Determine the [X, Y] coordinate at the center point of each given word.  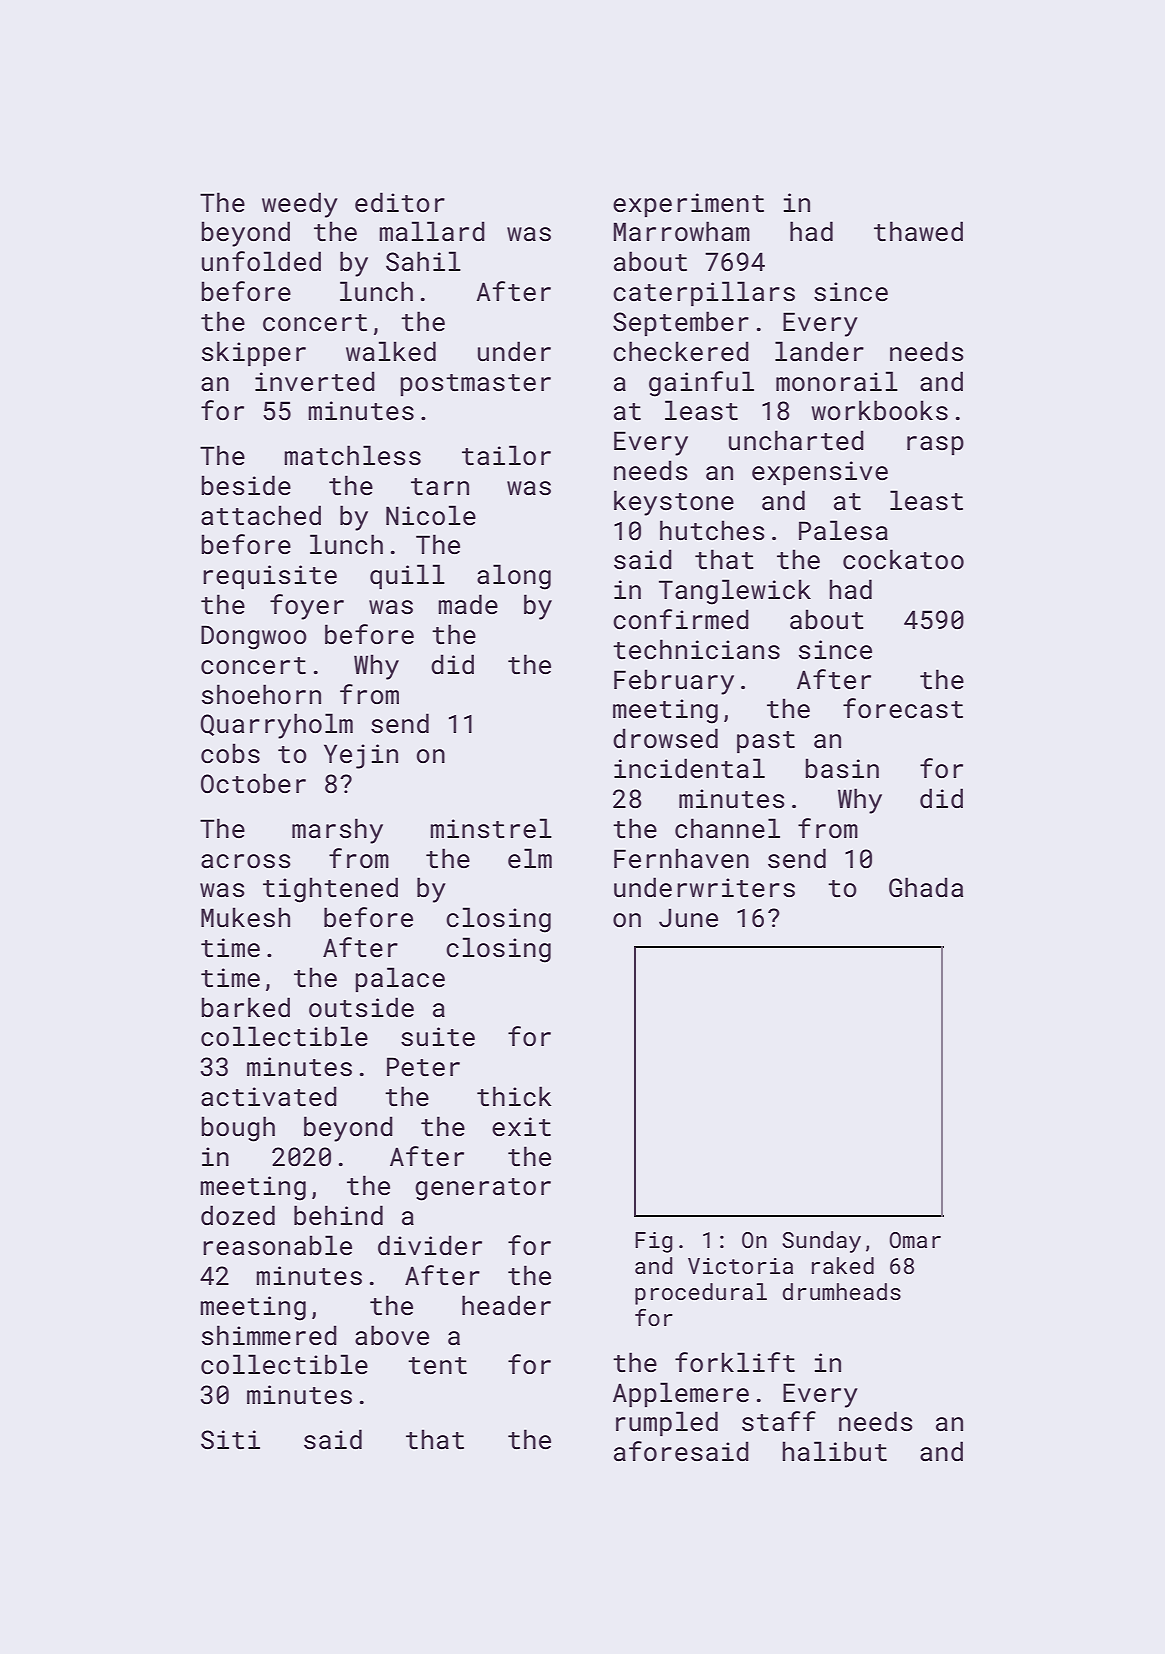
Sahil [423, 261]
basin [842, 768]
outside [361, 1007]
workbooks [879, 410]
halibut [835, 1451]
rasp [935, 445]
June [688, 918]
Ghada [926, 887]
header [506, 1305]
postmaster [475, 385]
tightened [330, 890]
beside [246, 485]
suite [438, 1037]
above [392, 1335]
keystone [674, 503]
